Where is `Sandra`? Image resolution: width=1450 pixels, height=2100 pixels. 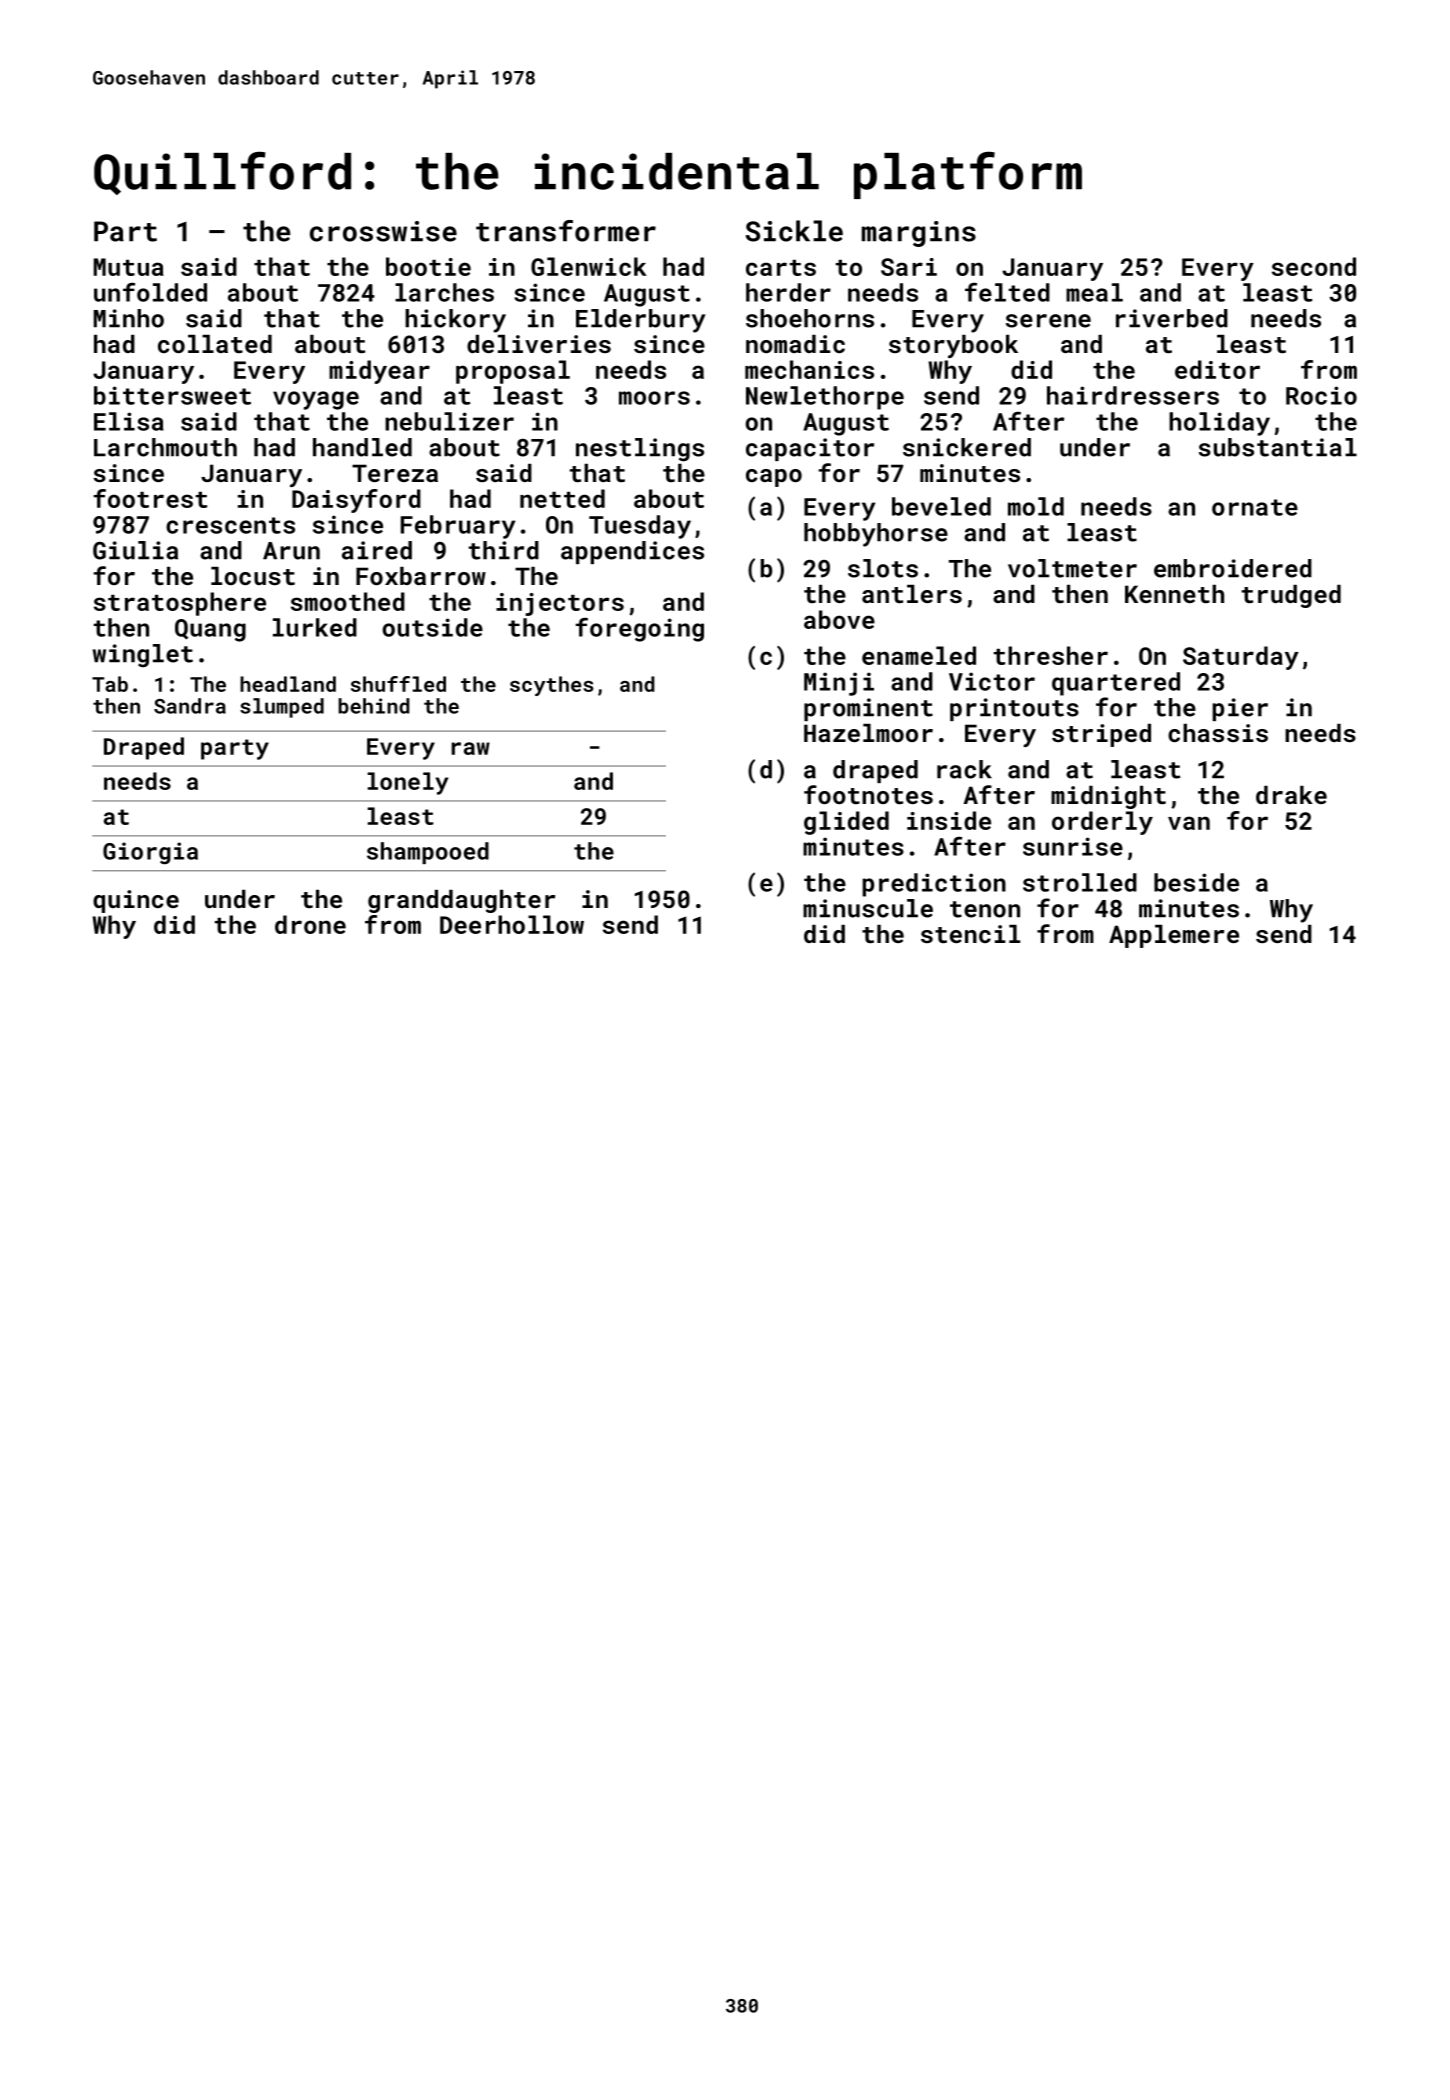
Sandra is located at coordinates (190, 706).
